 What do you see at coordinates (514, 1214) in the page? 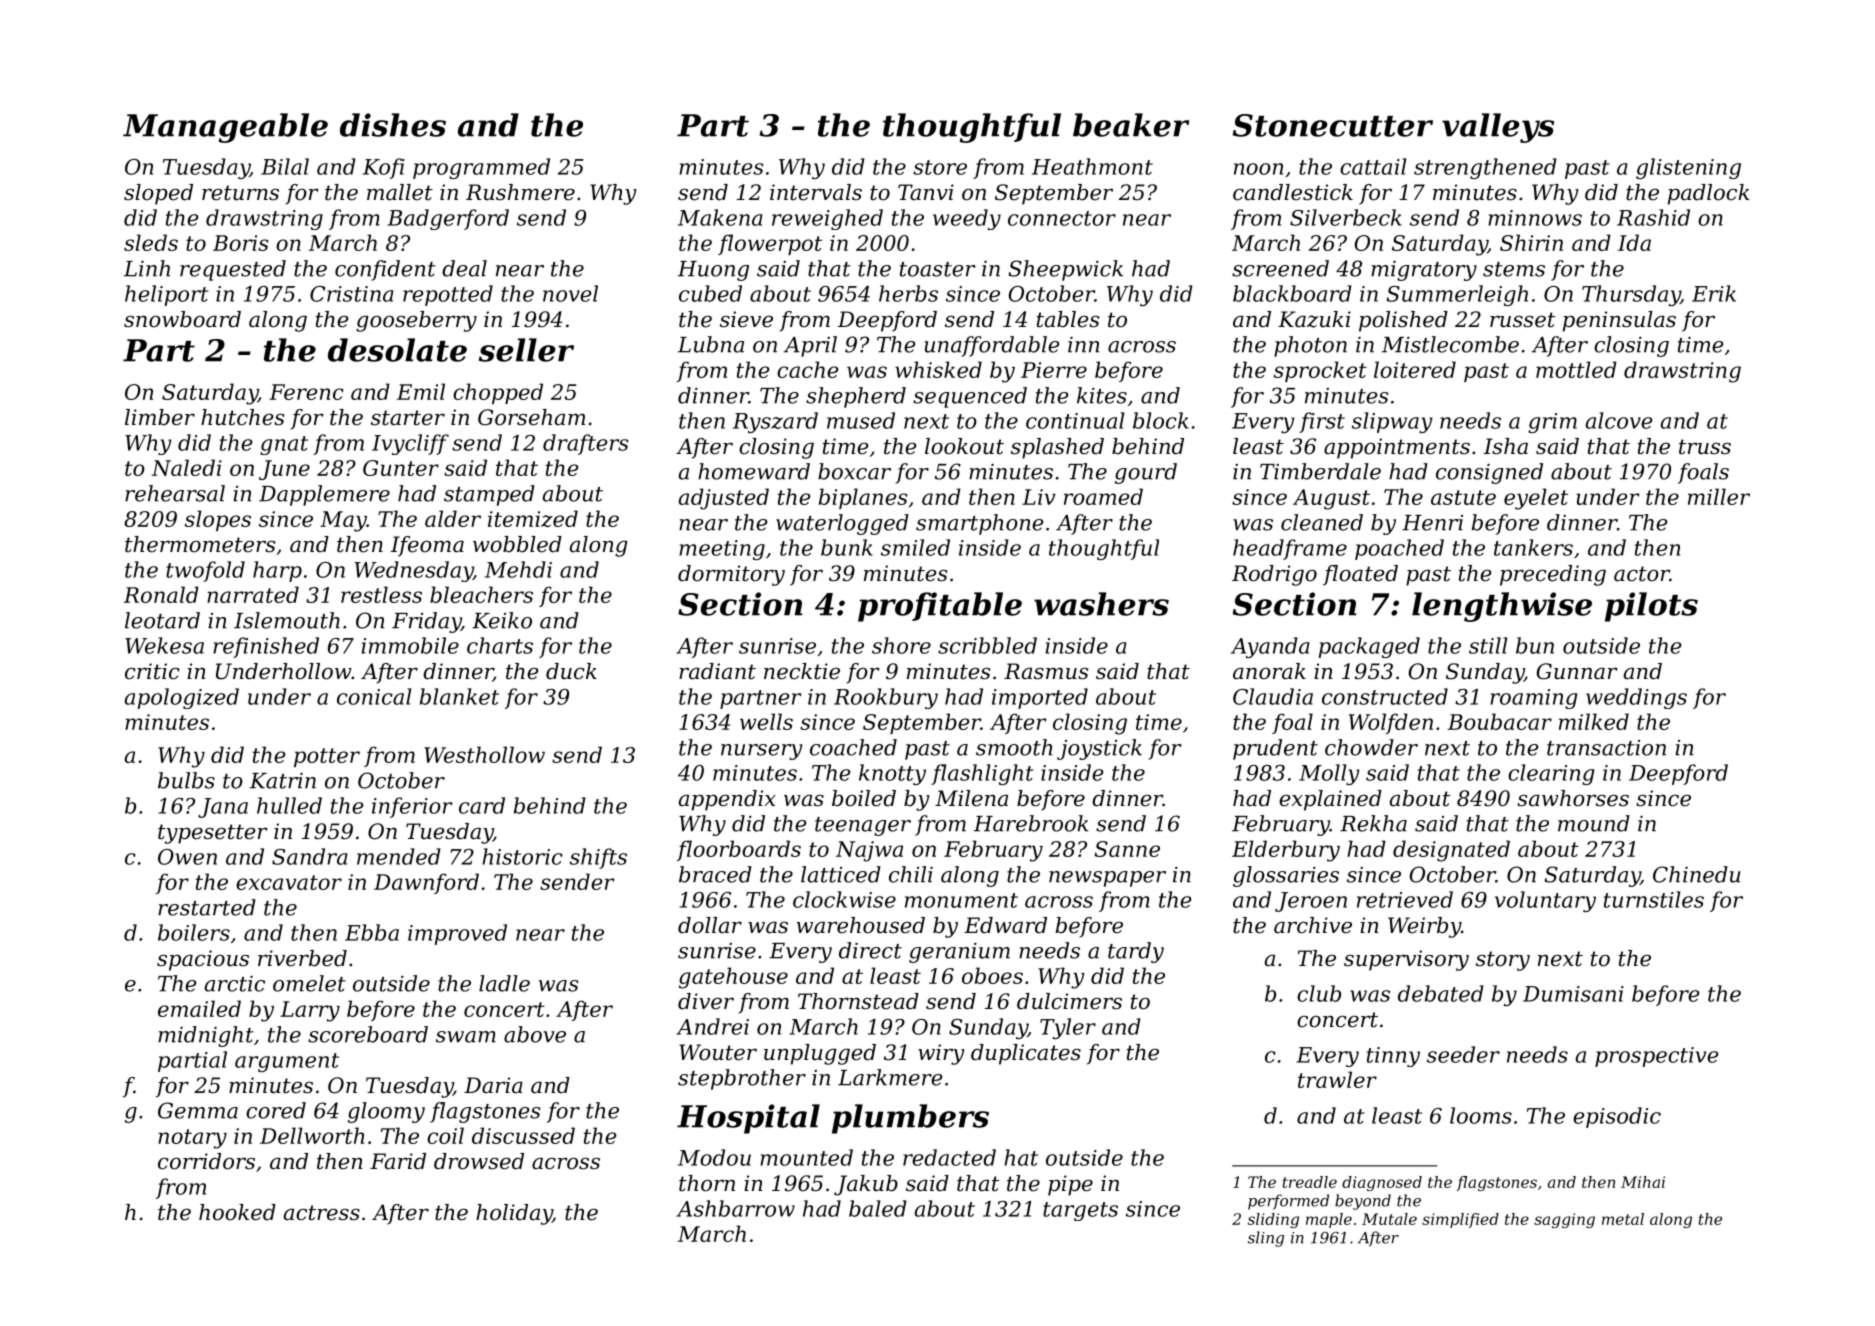
I see `holiday` at bounding box center [514, 1214].
